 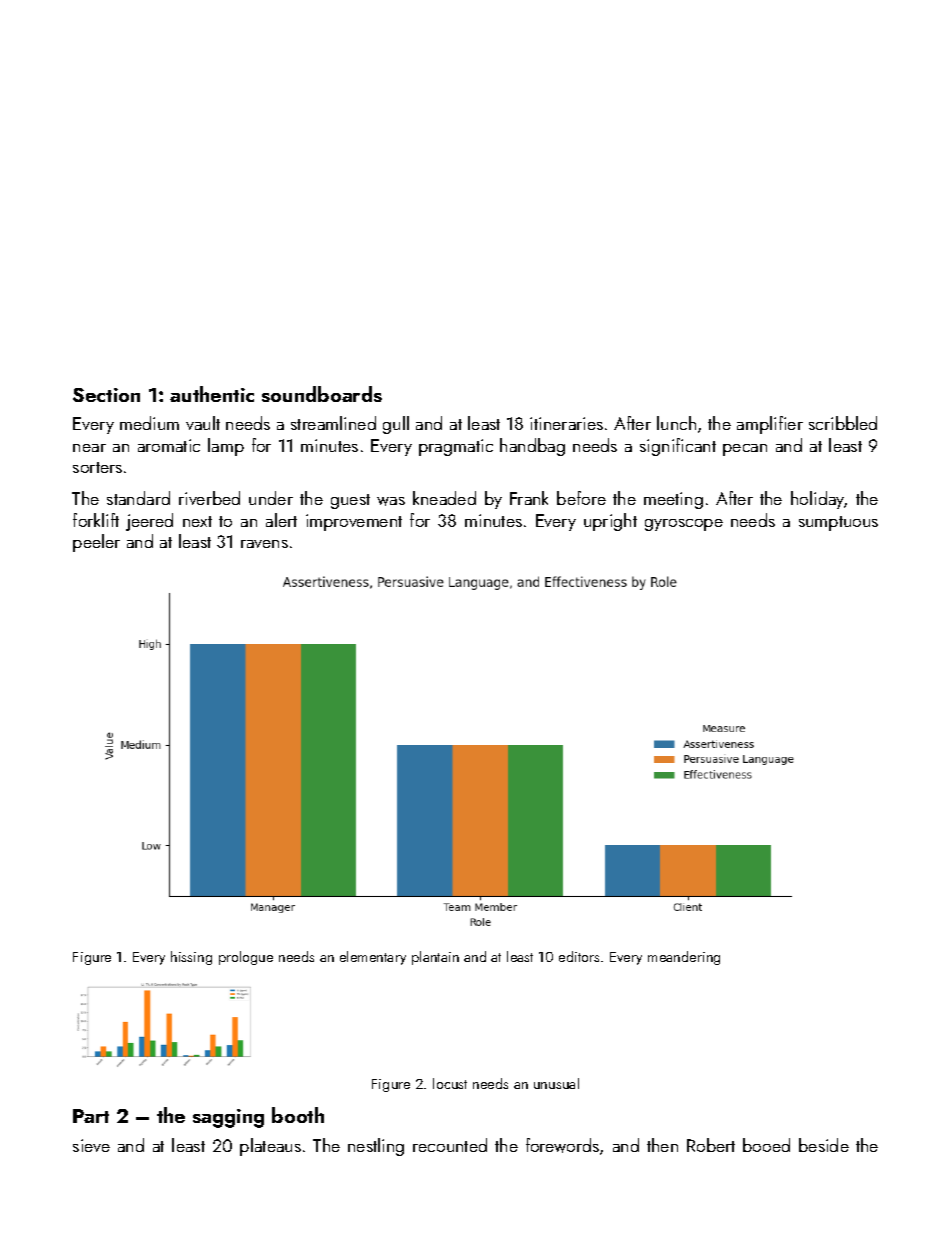 I want to click on beside, so click(x=824, y=1145).
